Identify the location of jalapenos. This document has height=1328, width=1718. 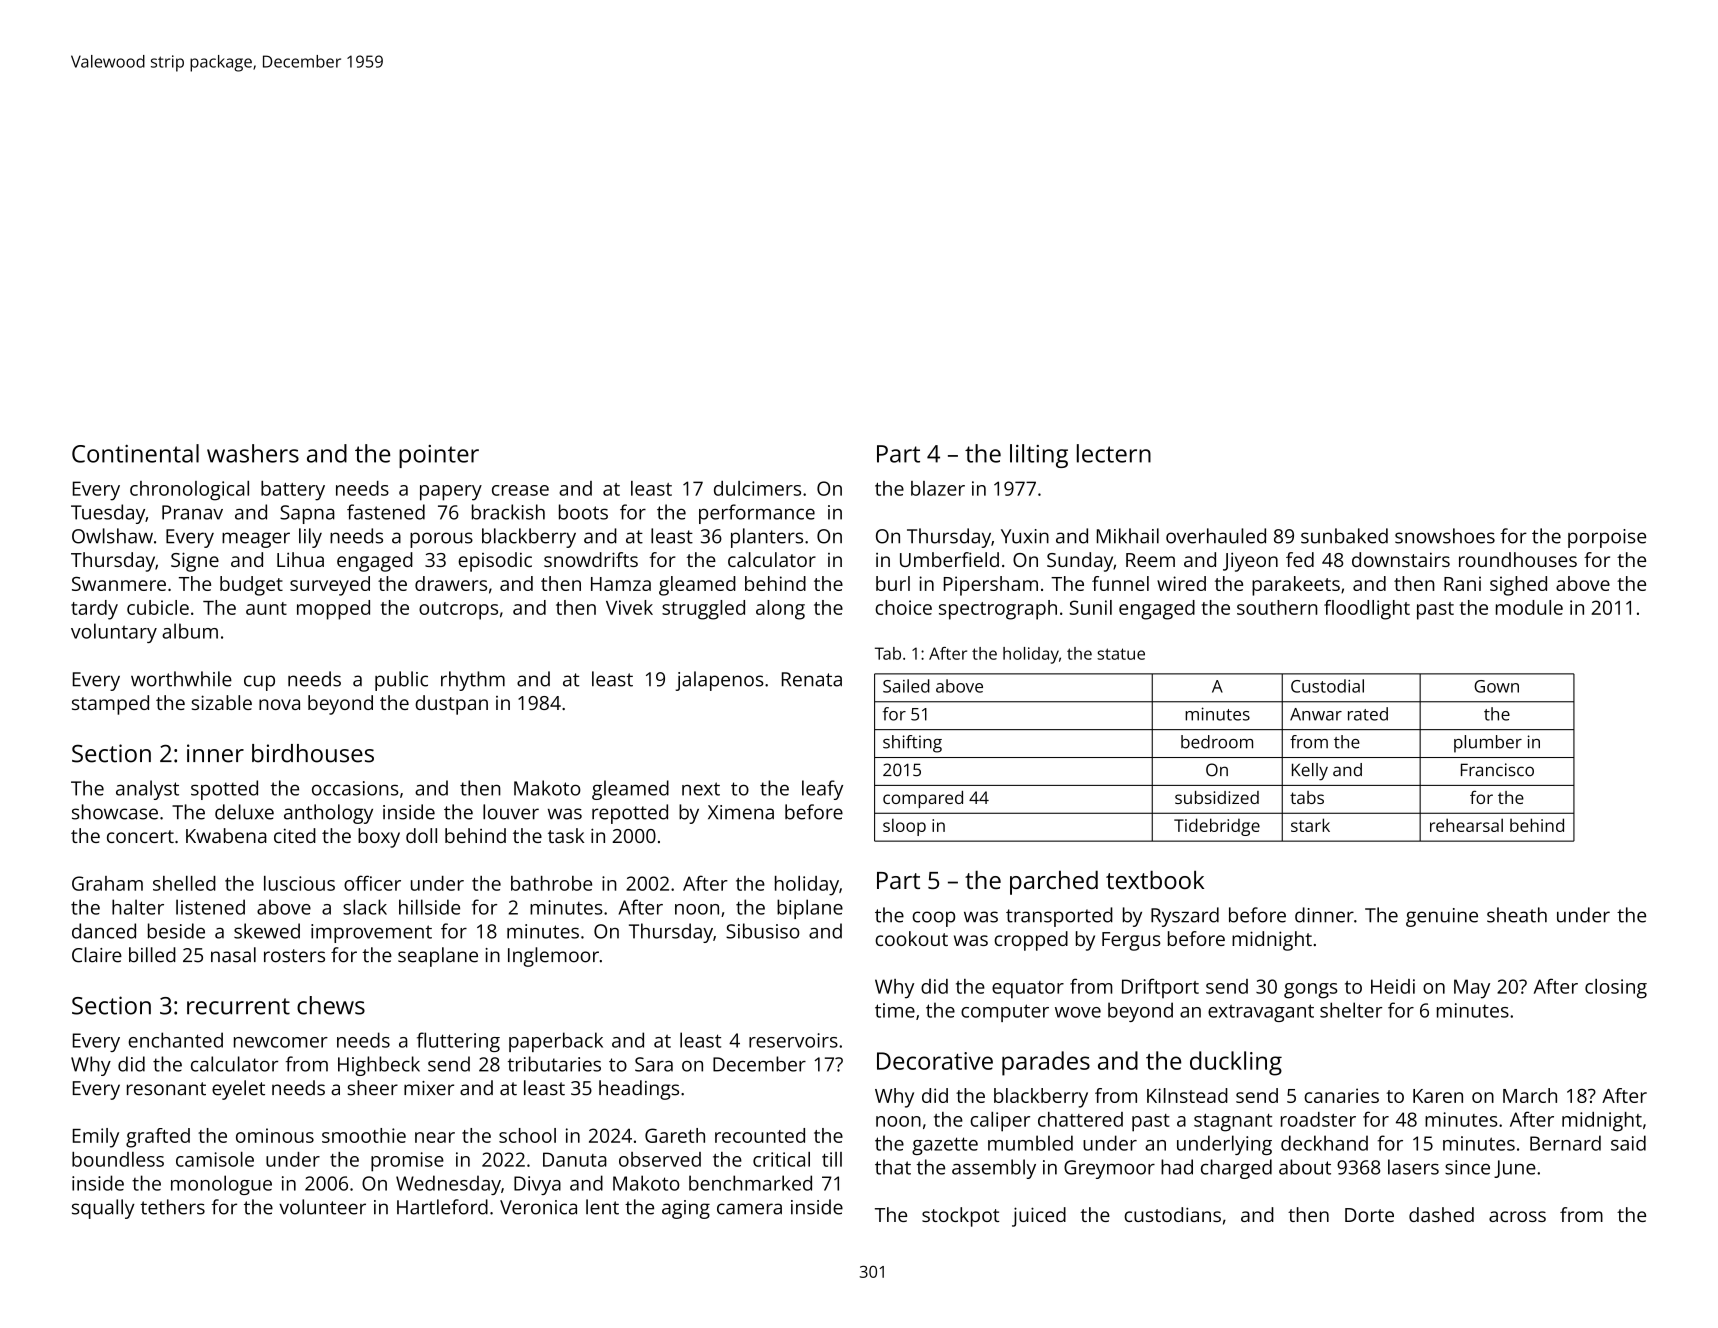
(720, 681).
